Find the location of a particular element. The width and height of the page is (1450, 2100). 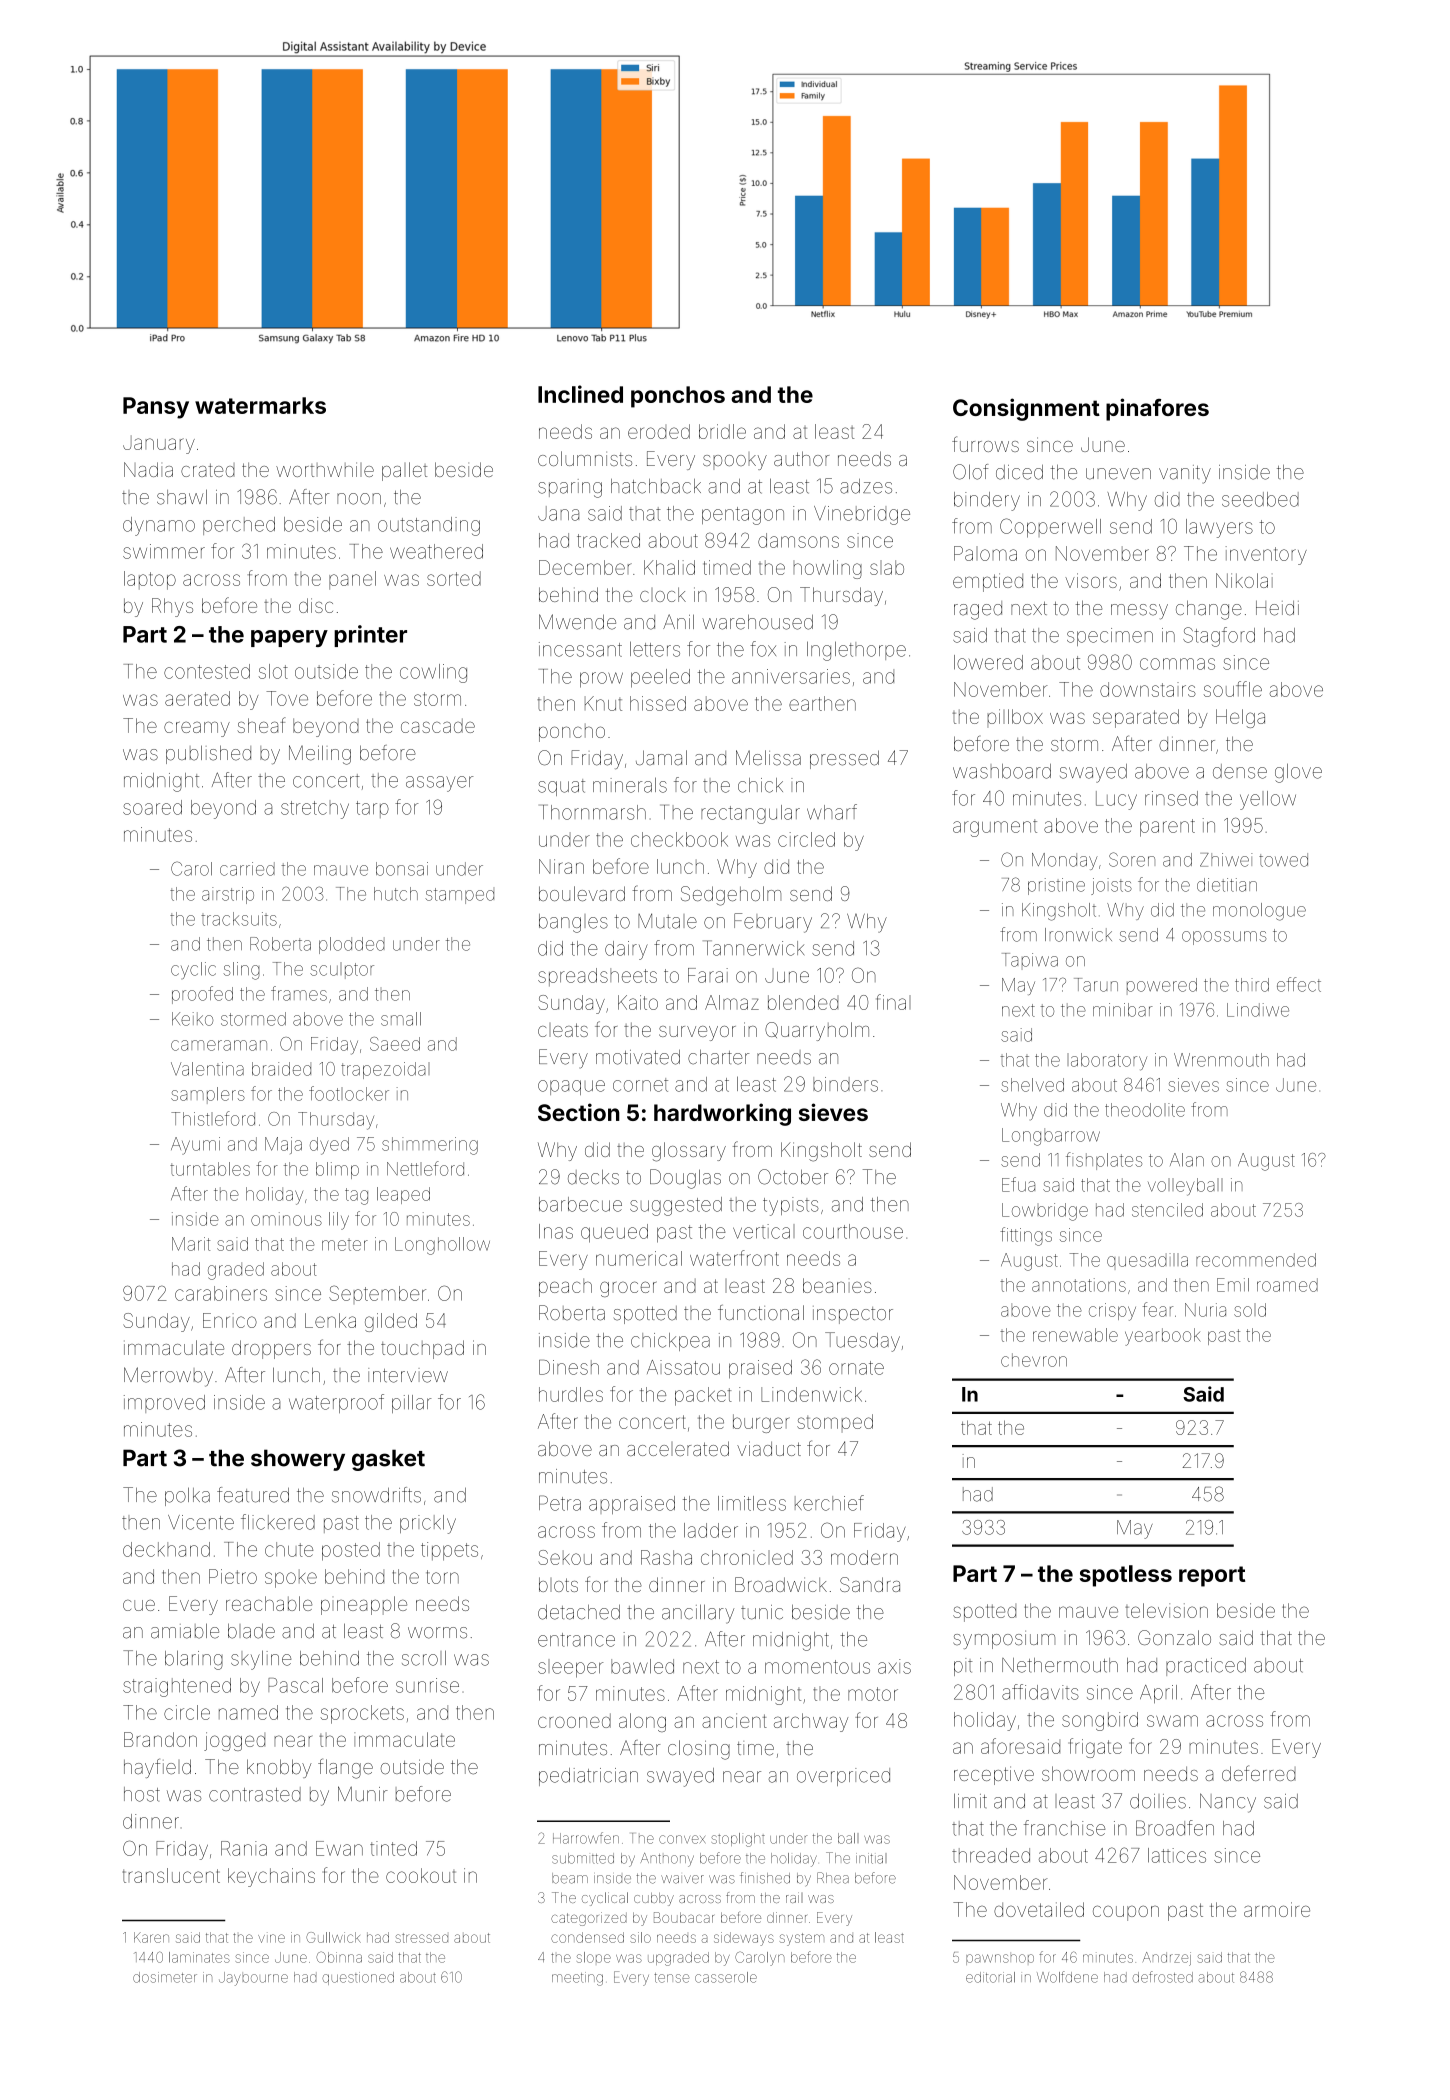

flange is located at coordinates (345, 1768).
